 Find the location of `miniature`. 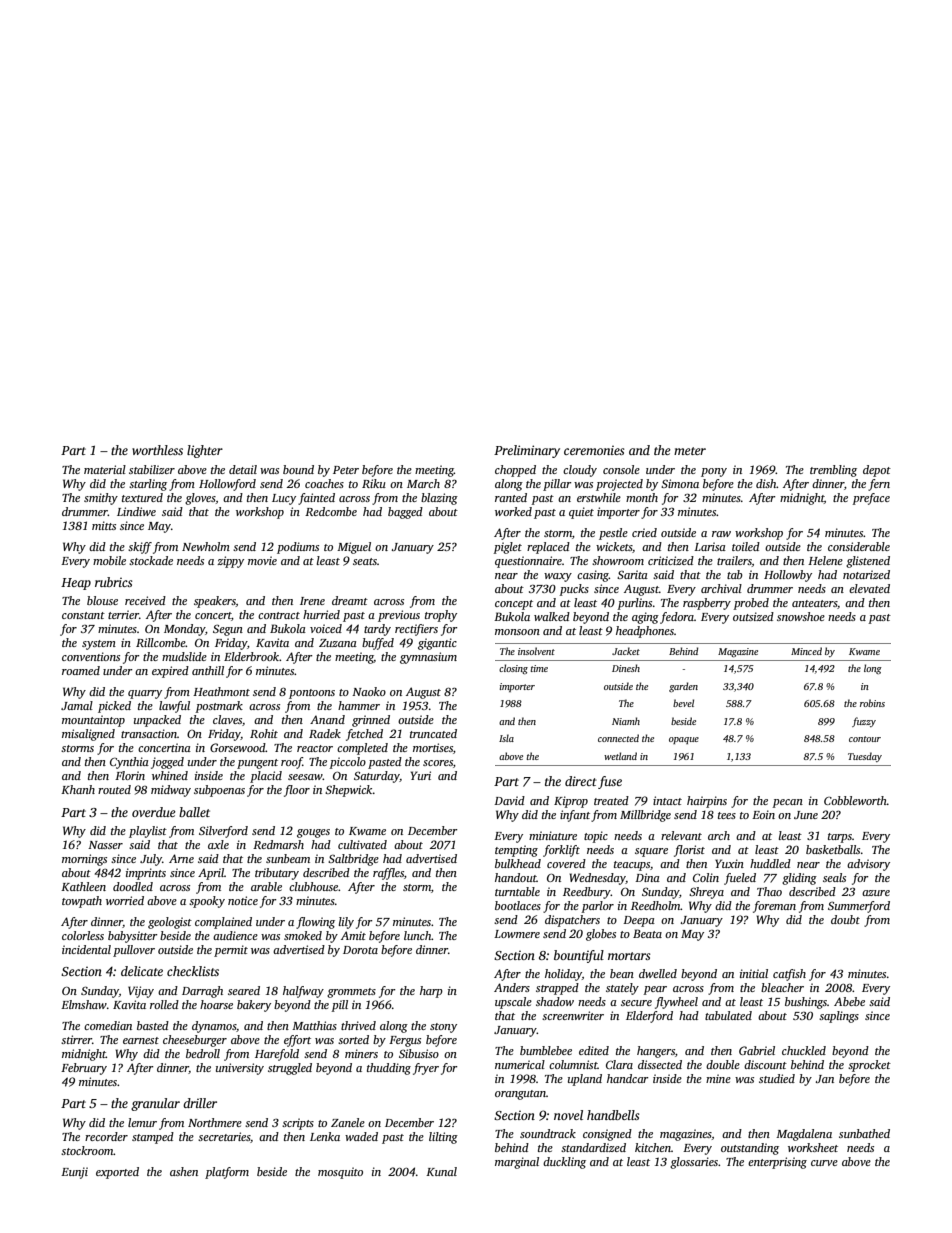

miniature is located at coordinates (553, 835).
